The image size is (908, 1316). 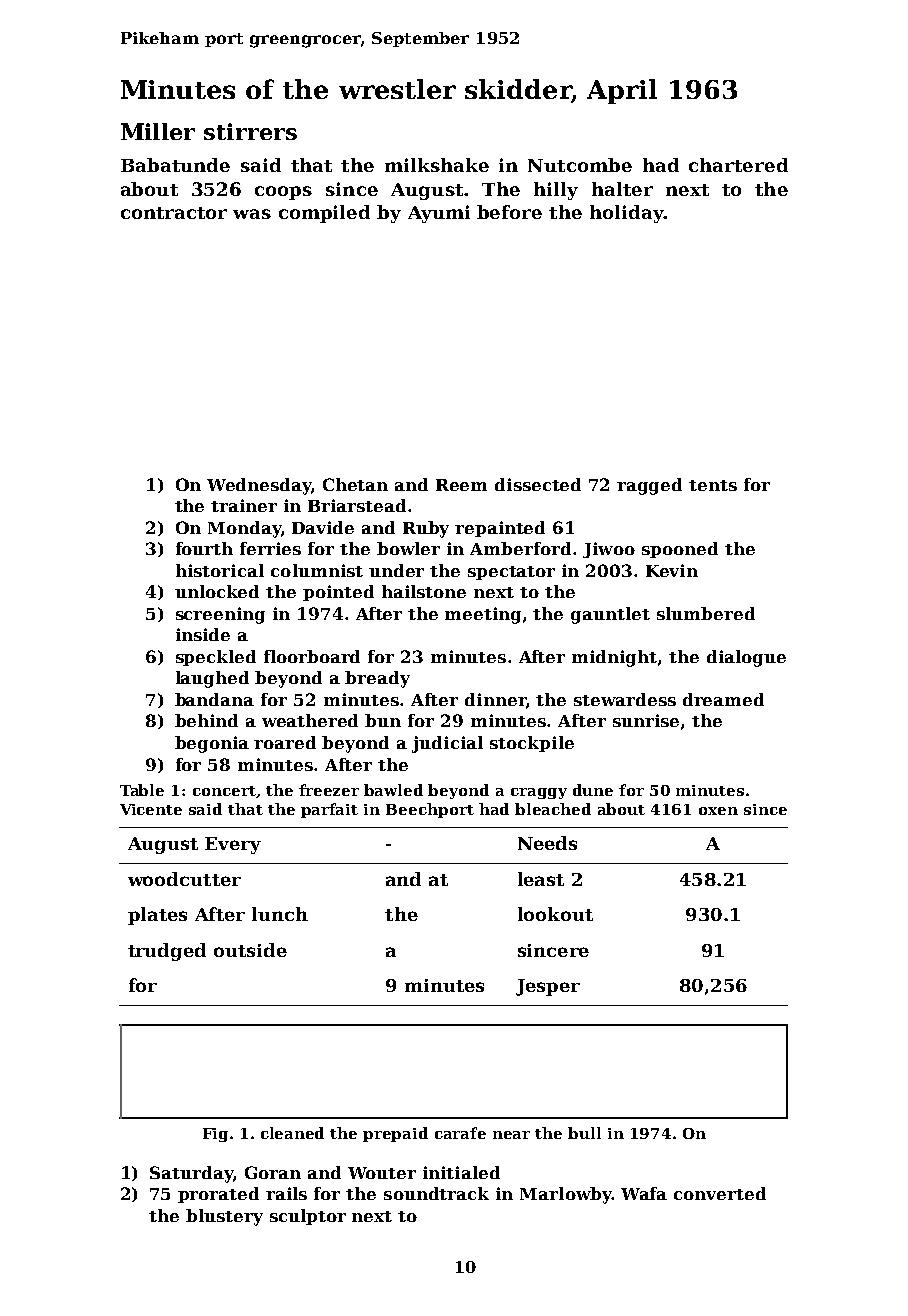 I want to click on milkshake, so click(x=437, y=165).
